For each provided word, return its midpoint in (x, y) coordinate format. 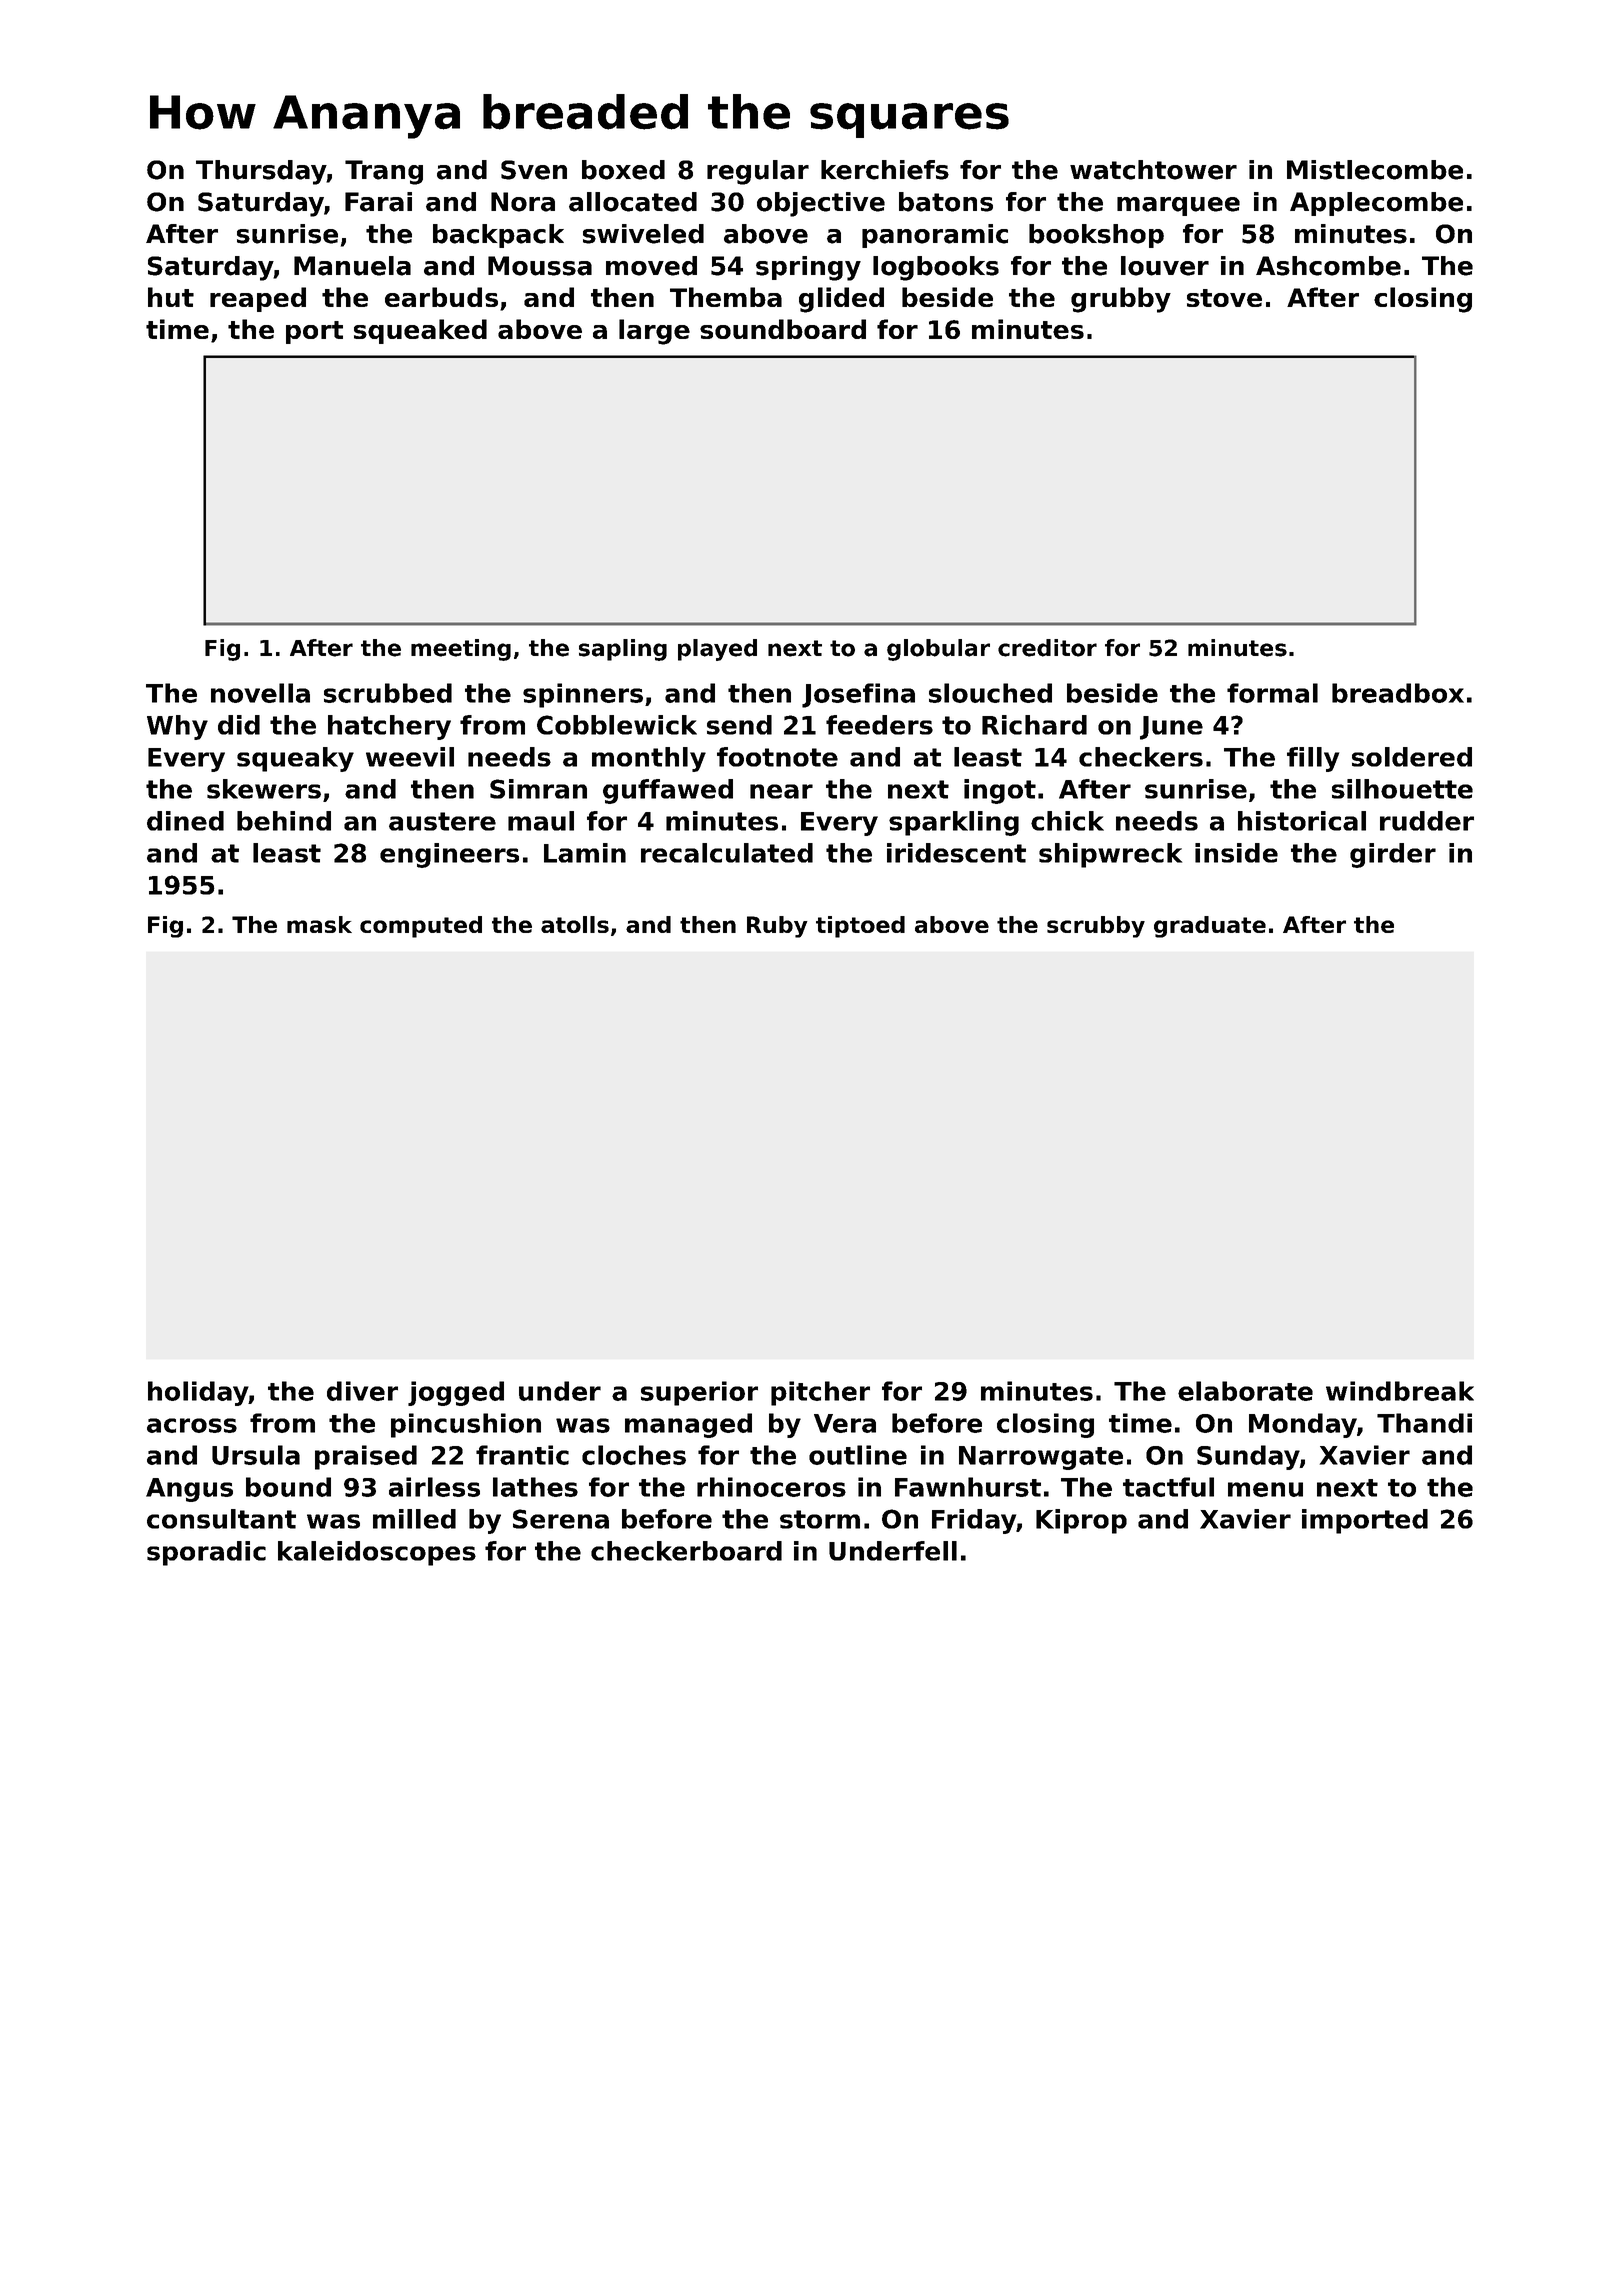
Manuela (352, 266)
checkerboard (686, 1551)
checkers (1141, 757)
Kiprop (1081, 1521)
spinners (583, 695)
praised (366, 1457)
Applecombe (1376, 204)
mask (319, 924)
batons (946, 202)
